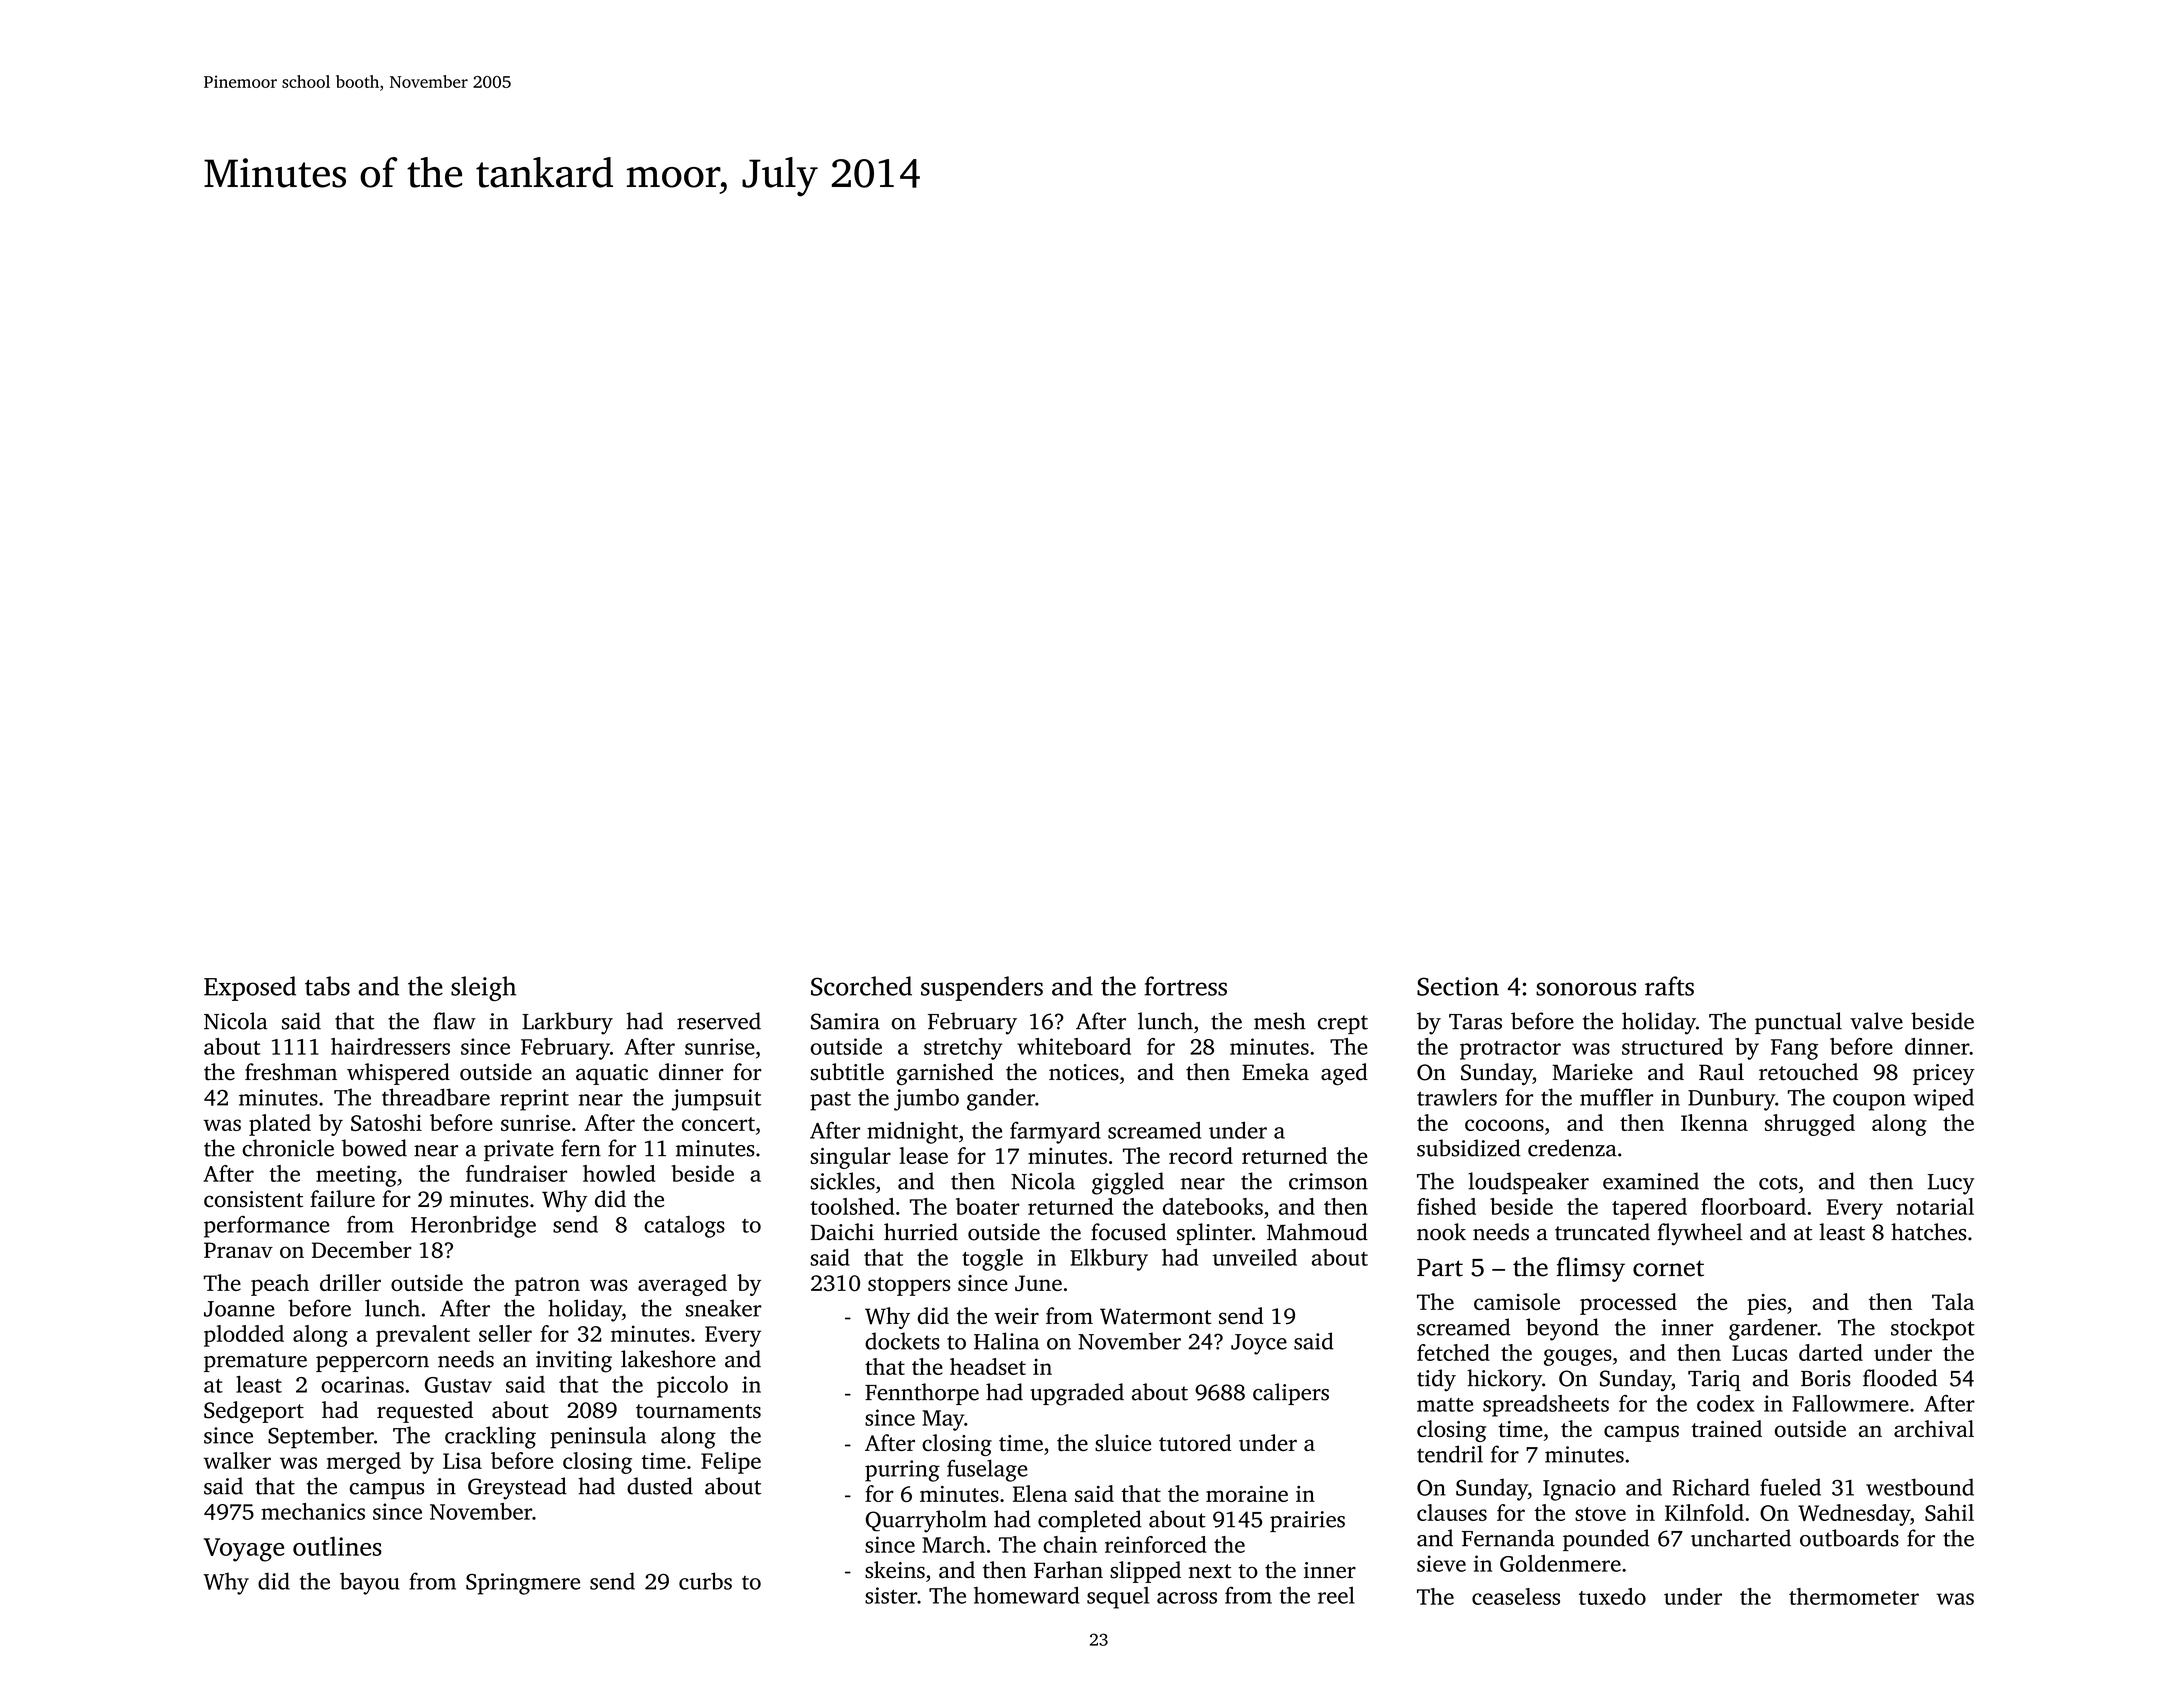 This document has width=2178, height=1683. Describe the element at coordinates (458, 1385) in the document. I see `Gustav` at that location.
